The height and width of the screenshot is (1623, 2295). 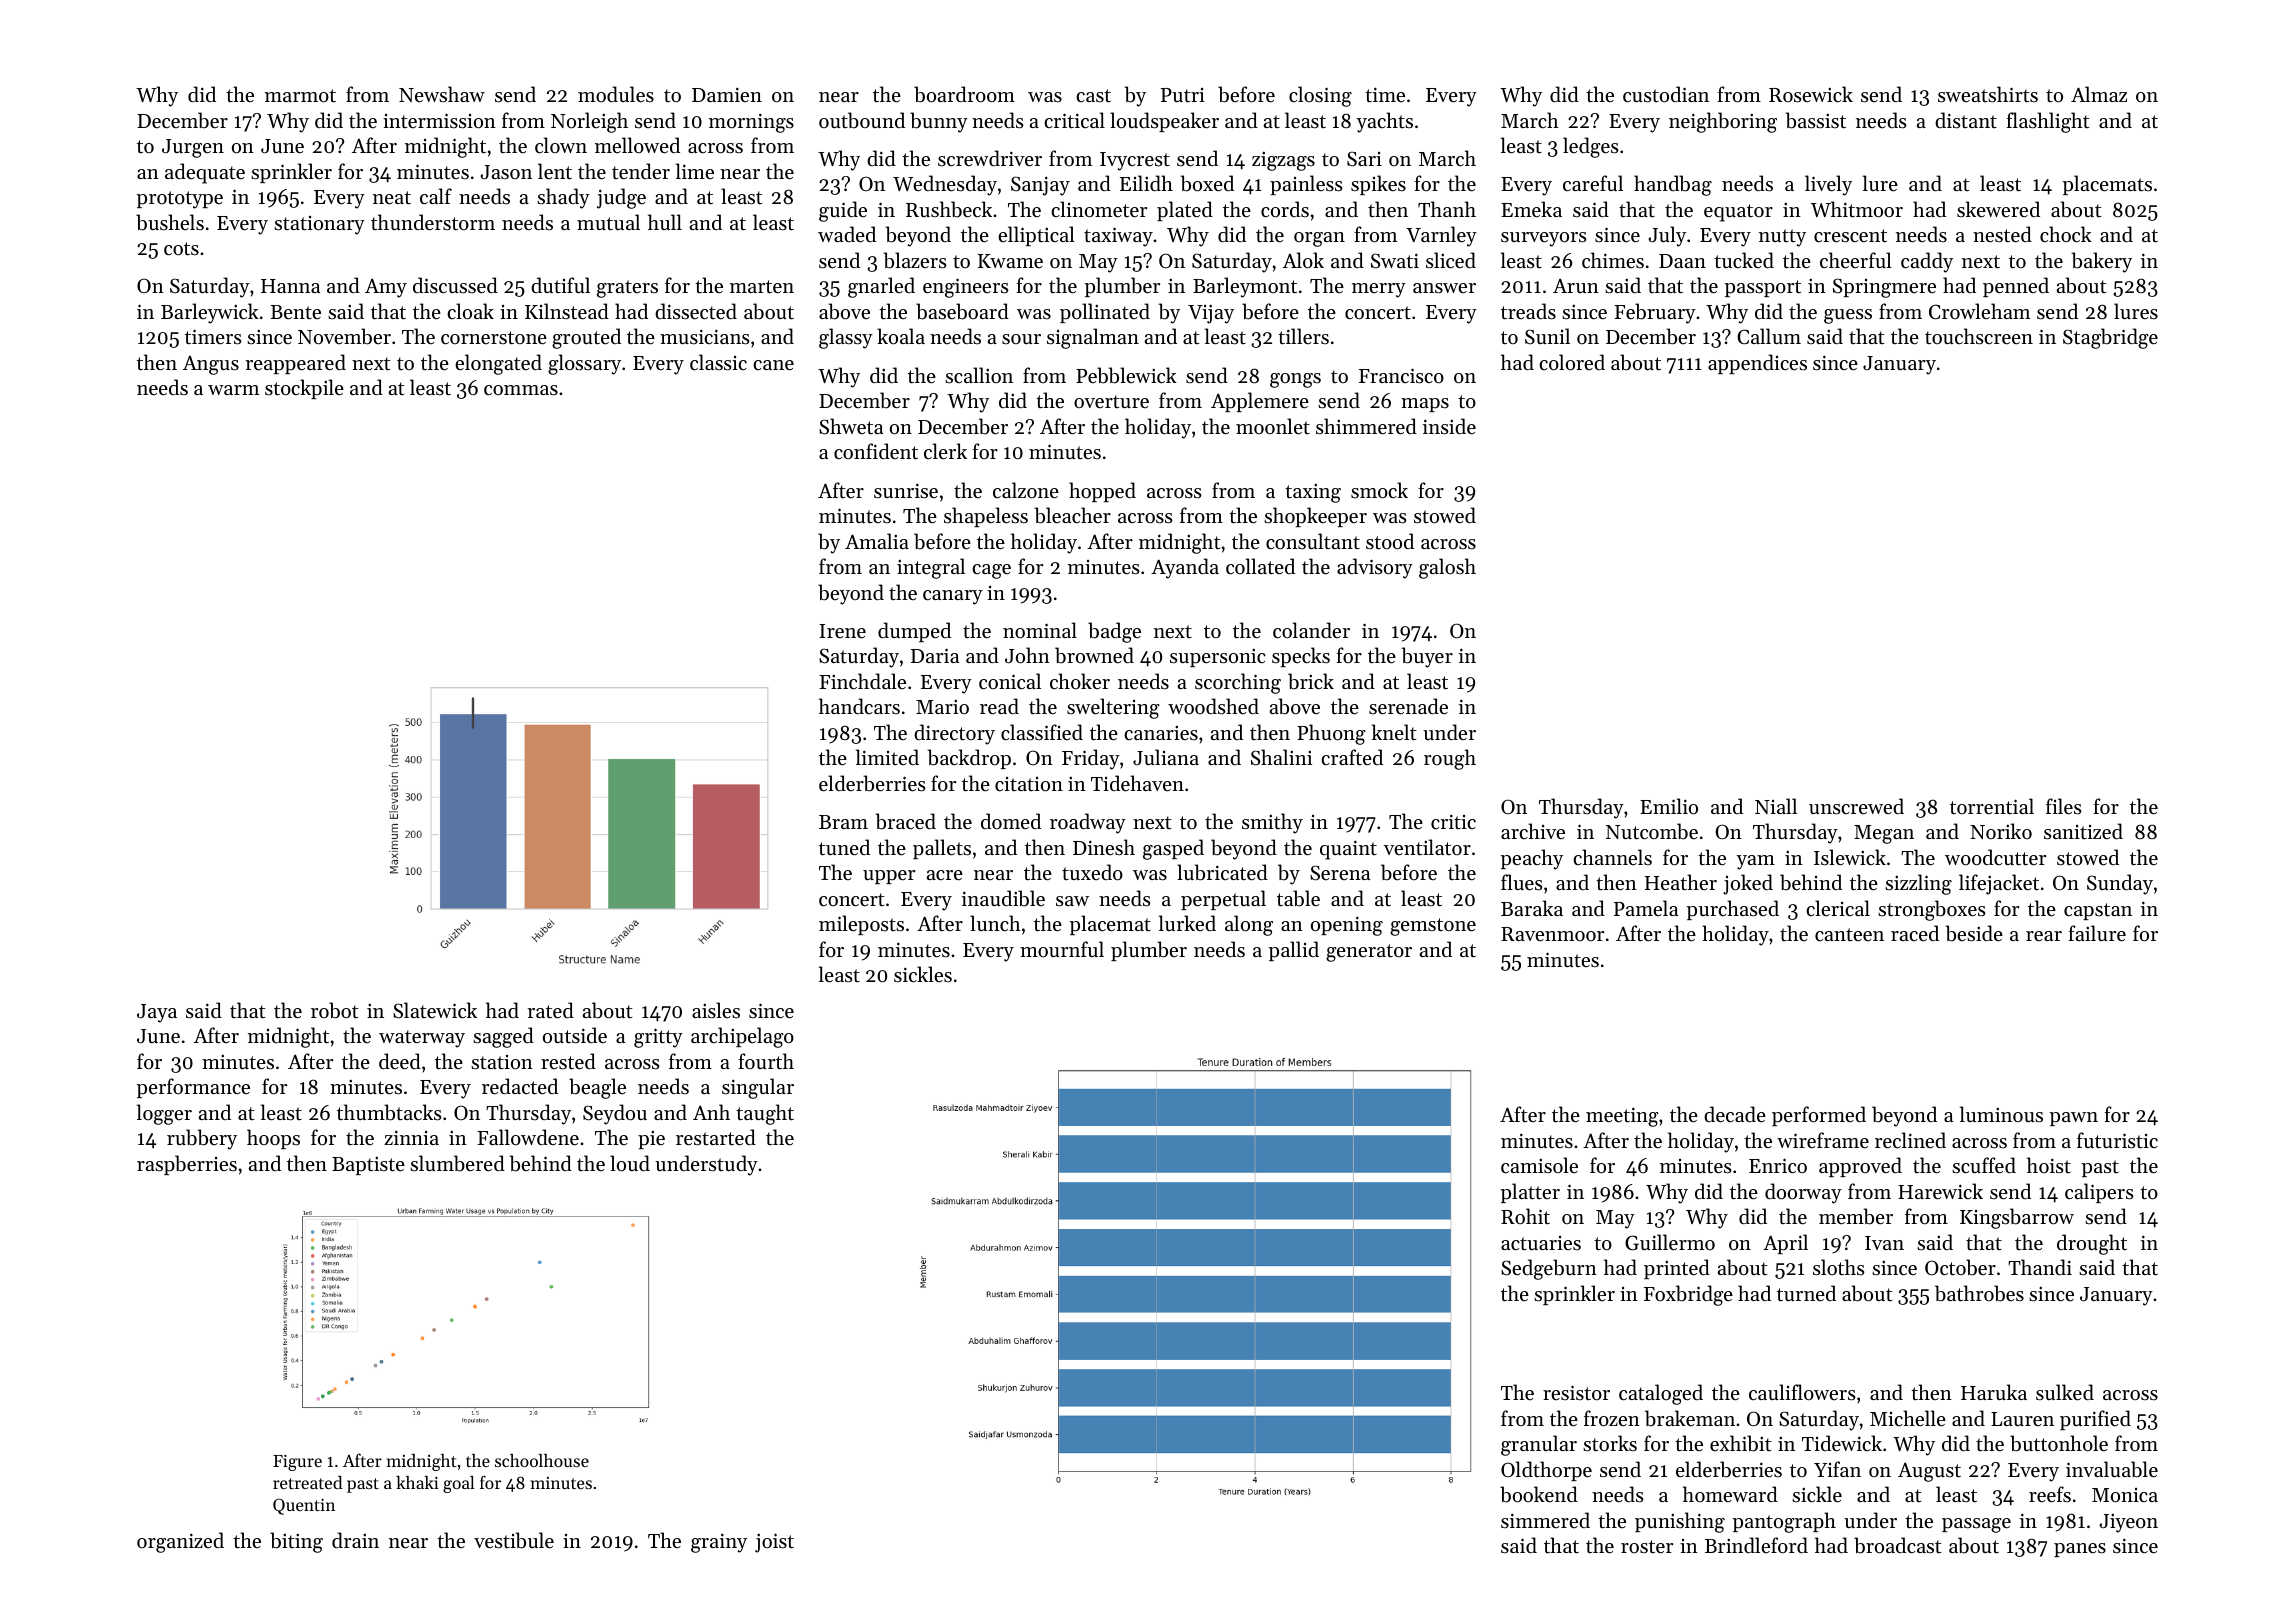 I want to click on Varnley, so click(x=1441, y=236).
